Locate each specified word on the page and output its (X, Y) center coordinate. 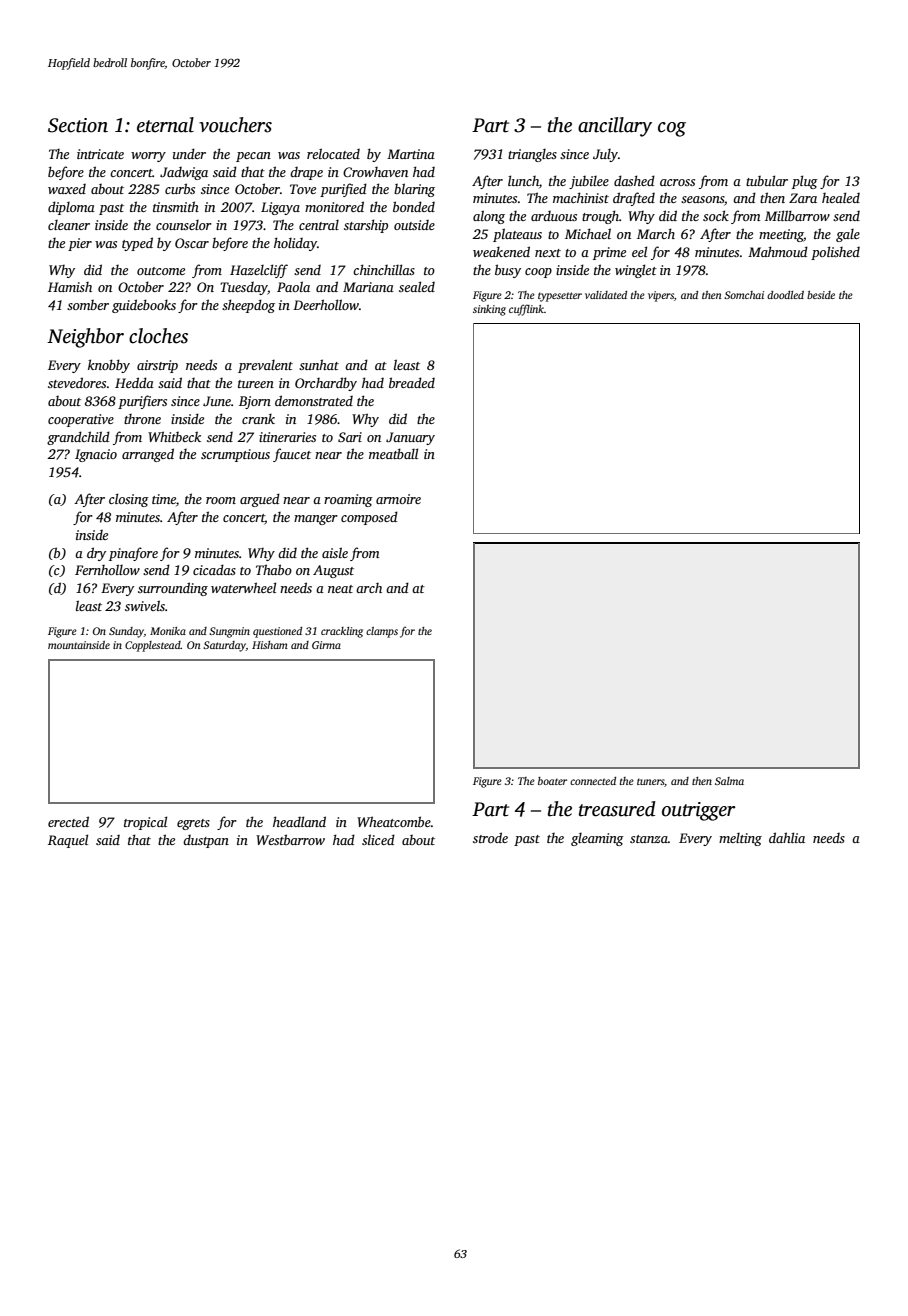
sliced (378, 839)
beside (821, 295)
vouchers (235, 125)
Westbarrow (290, 839)
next (548, 253)
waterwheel (243, 587)
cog (672, 129)
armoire (398, 499)
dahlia (787, 837)
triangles (532, 155)
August (333, 571)
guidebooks (144, 306)
